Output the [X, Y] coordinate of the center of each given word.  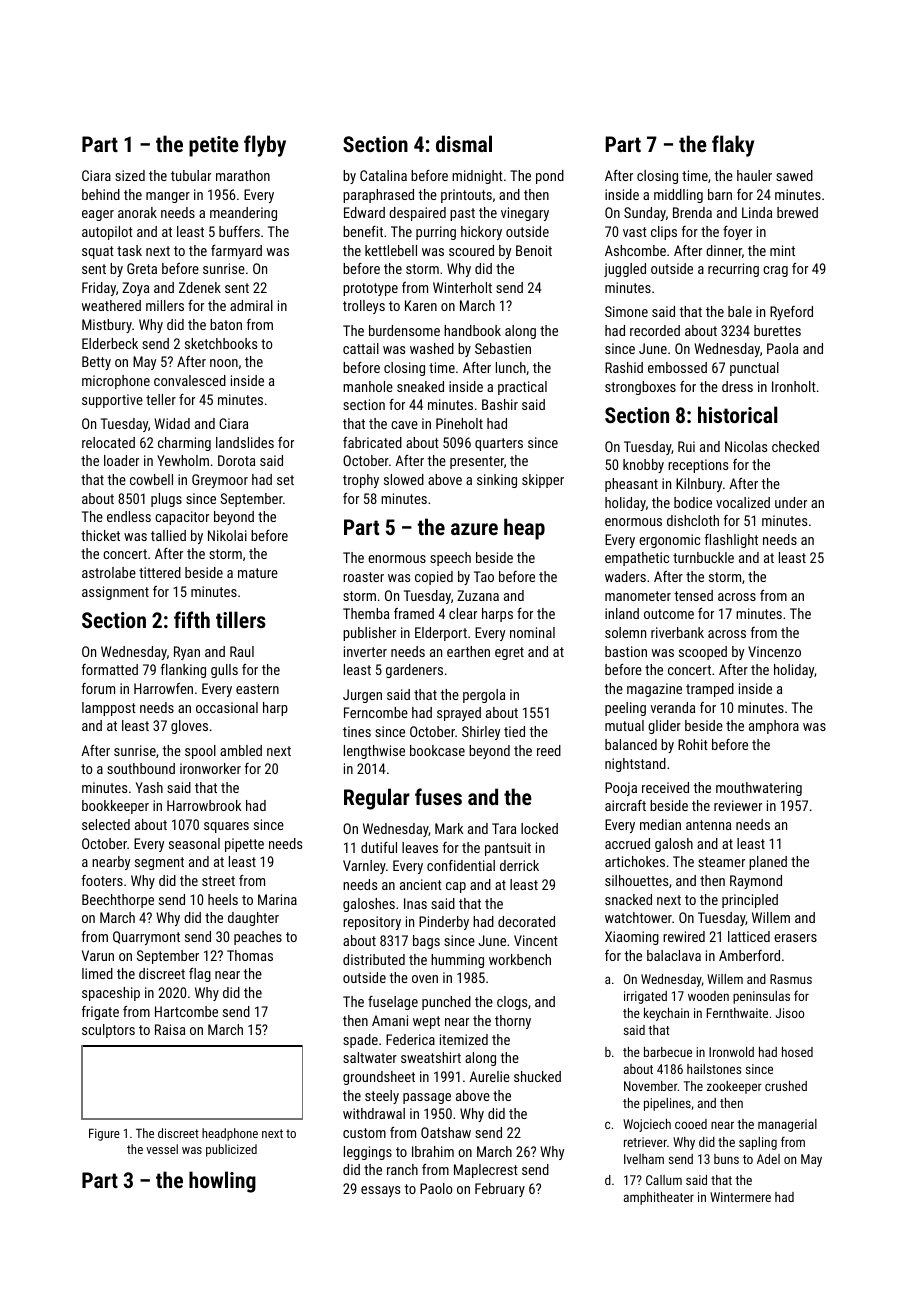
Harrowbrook [204, 805]
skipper [543, 481]
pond [550, 177]
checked [795, 446]
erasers [795, 938]
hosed [797, 1052]
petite [214, 146]
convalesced [190, 380]
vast [635, 232]
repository [372, 923]
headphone [230, 1134]
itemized [464, 1039]
